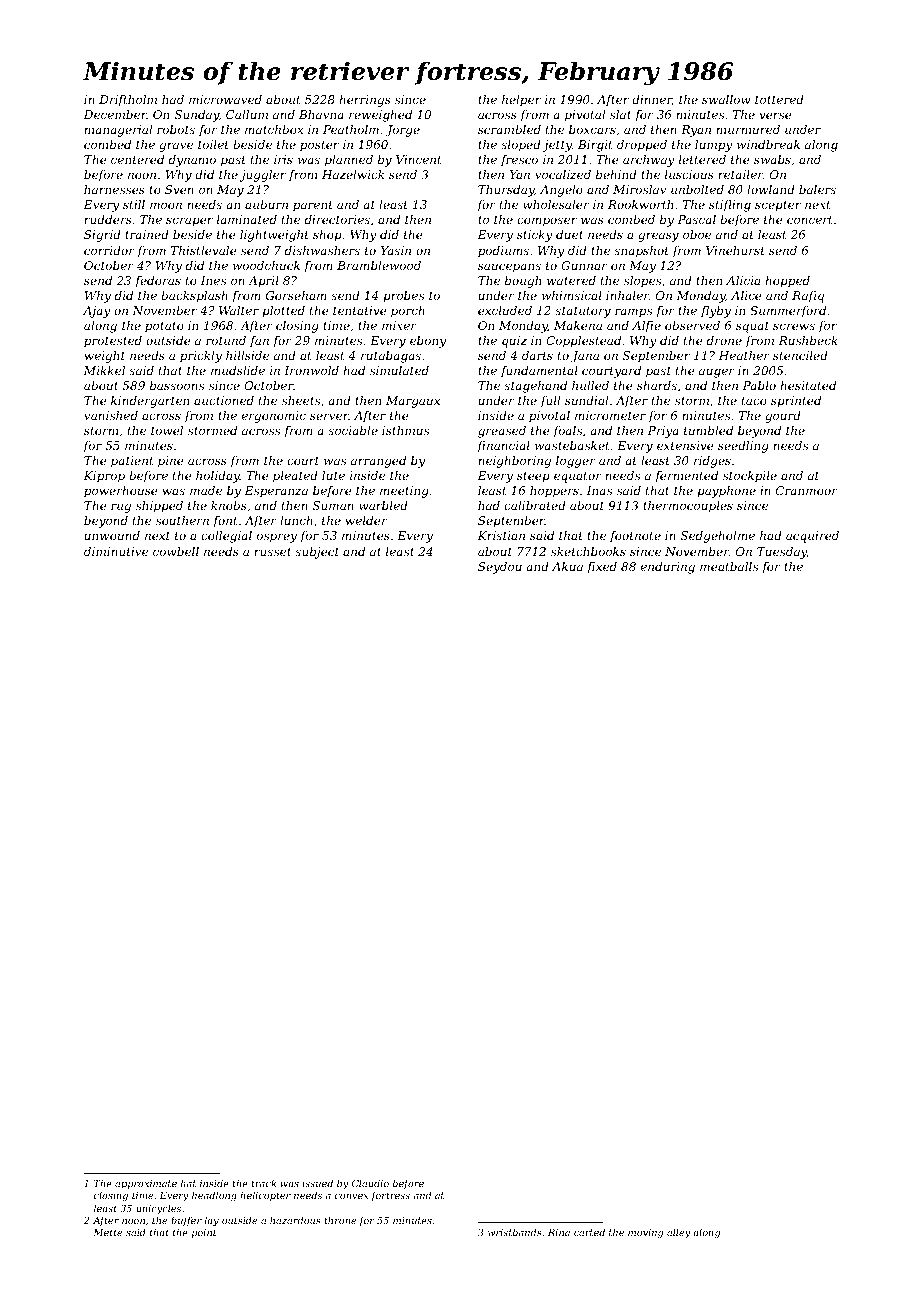  What do you see at coordinates (729, 566) in the document?
I see `meatballs` at bounding box center [729, 566].
